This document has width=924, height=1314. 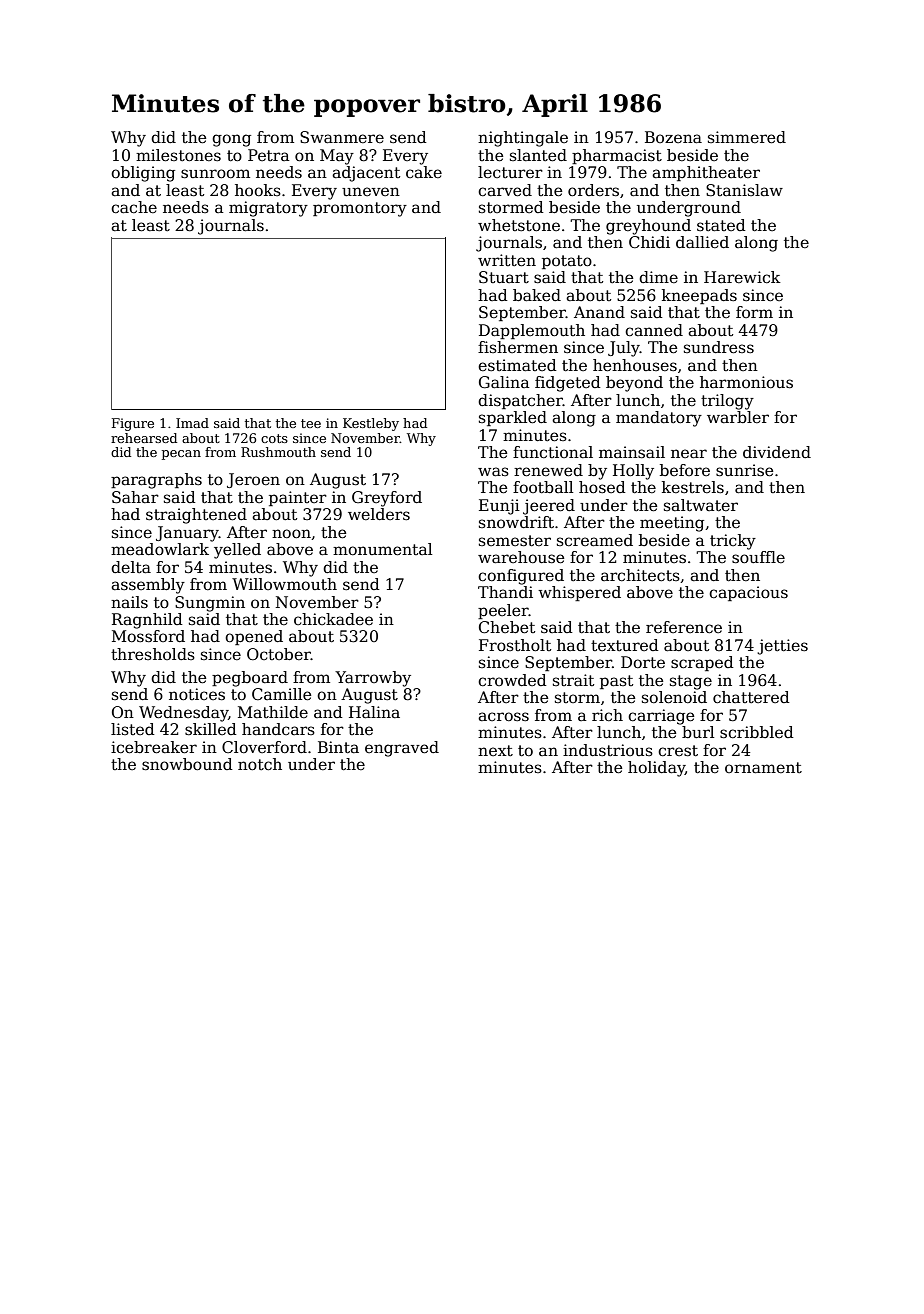 I want to click on Swanmere, so click(x=342, y=137).
